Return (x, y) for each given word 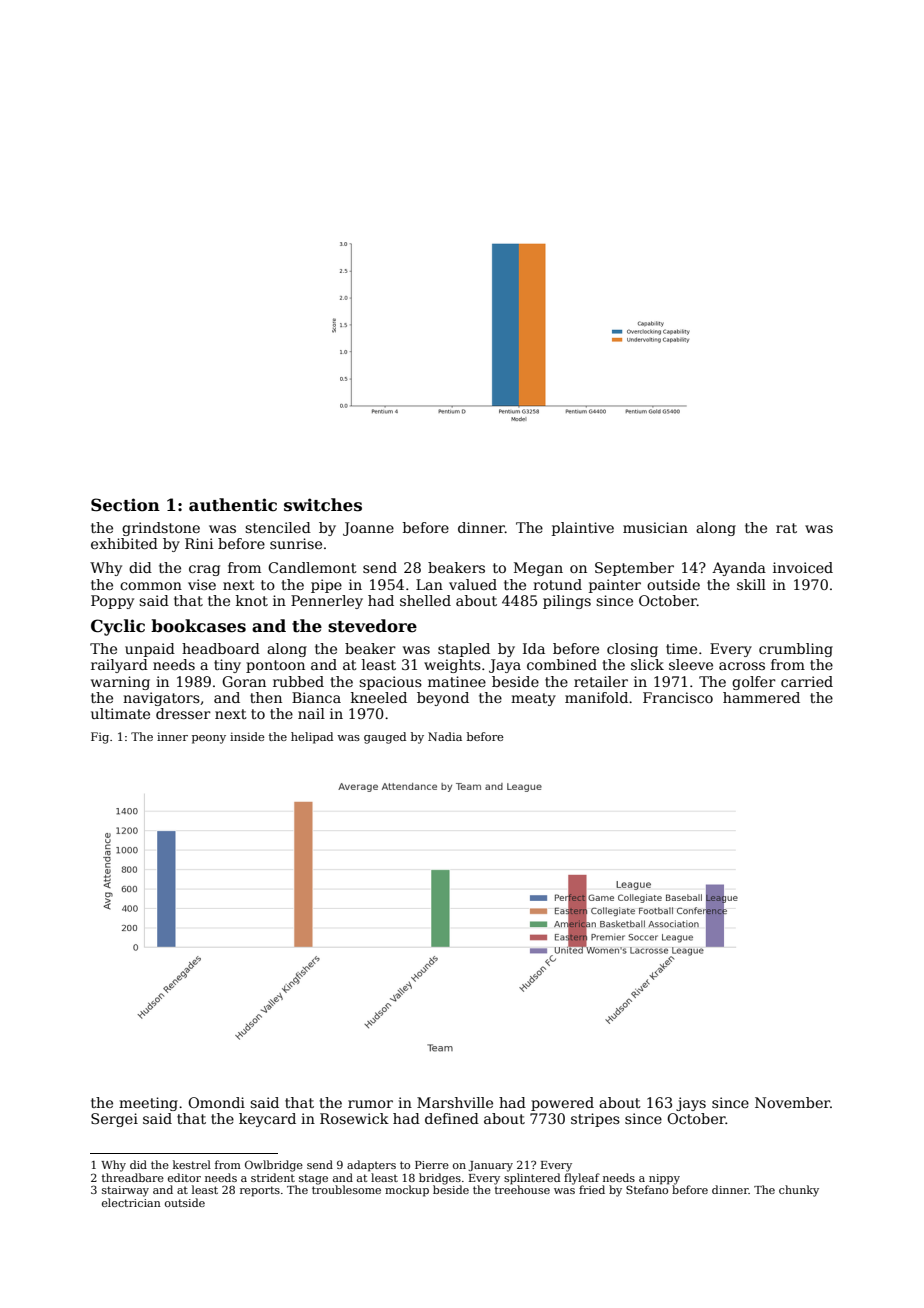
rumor (370, 1104)
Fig (100, 738)
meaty (533, 699)
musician (655, 527)
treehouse (522, 1189)
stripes (595, 1120)
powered (562, 1104)
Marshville (455, 1102)
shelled (425, 600)
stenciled (278, 527)
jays (691, 1104)
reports (260, 1191)
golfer (754, 683)
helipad (312, 738)
